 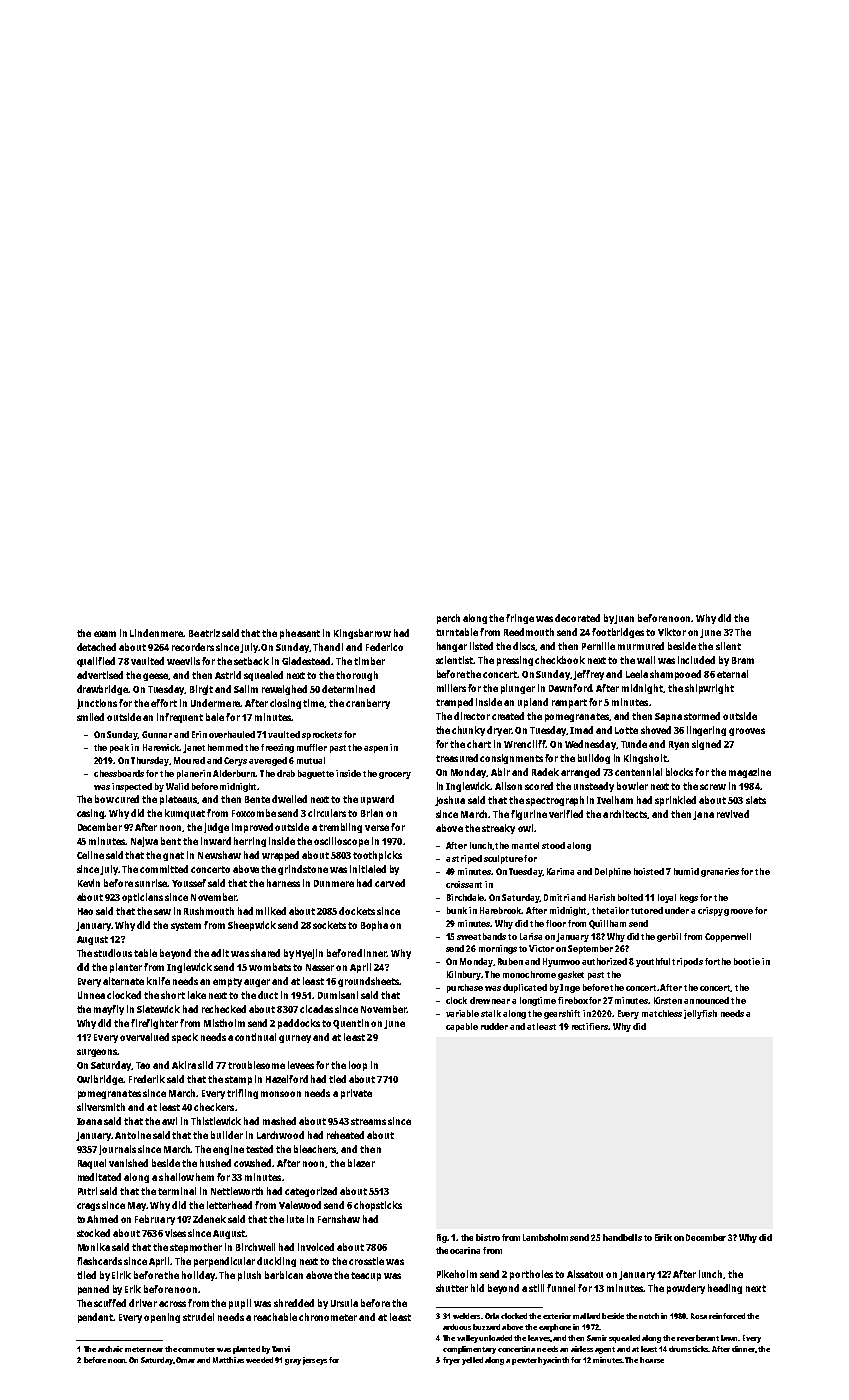 I want to click on Foxcombe, so click(x=254, y=813).
